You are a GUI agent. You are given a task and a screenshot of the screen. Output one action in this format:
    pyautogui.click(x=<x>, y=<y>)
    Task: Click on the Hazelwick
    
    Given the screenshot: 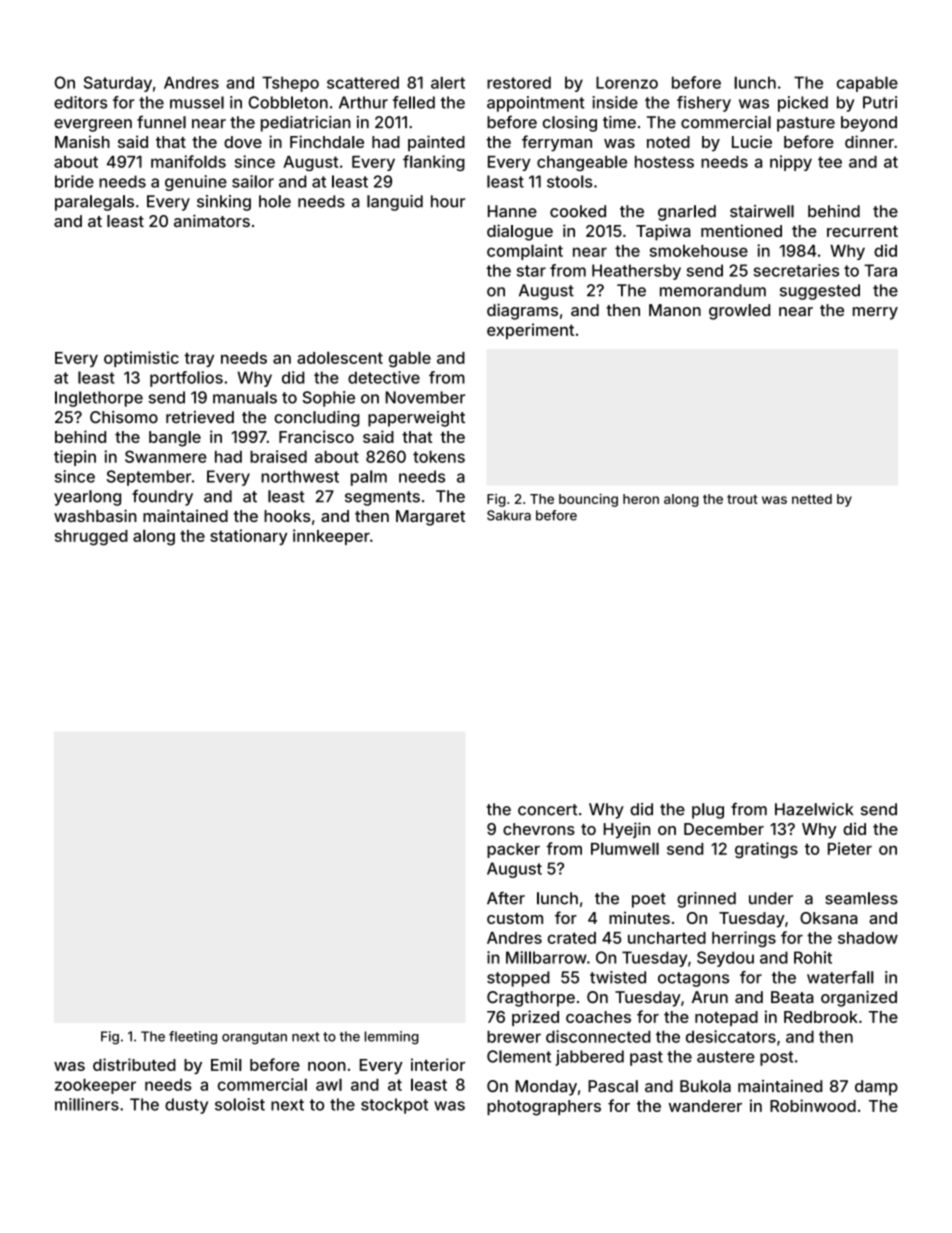 What is the action you would take?
    pyautogui.click(x=814, y=809)
